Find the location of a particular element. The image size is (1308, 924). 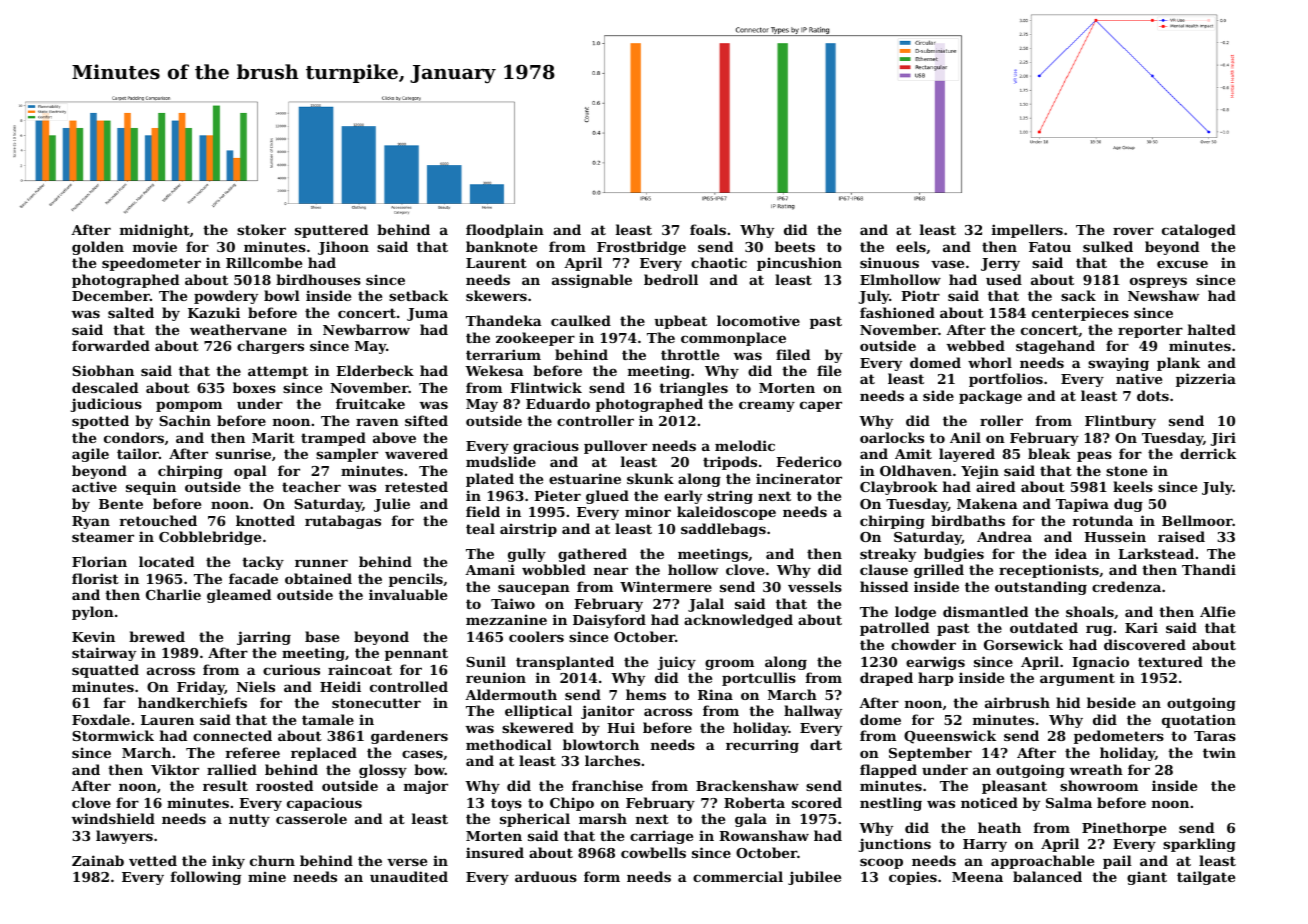

impellers is located at coordinates (1027, 231).
